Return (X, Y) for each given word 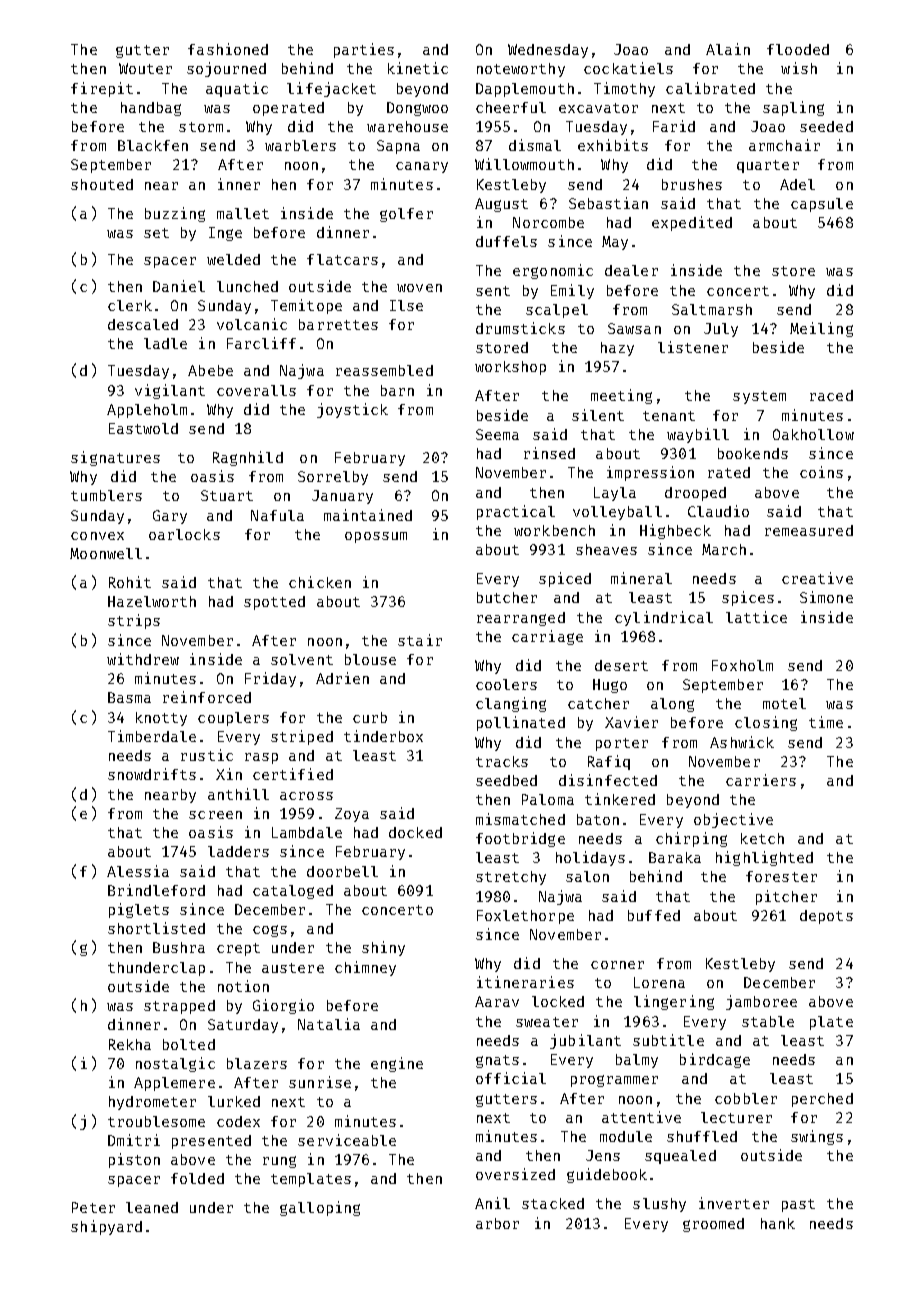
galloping (320, 1208)
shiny (383, 948)
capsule (822, 205)
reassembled (384, 370)
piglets (139, 910)
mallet (243, 213)
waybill (698, 435)
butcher (507, 597)
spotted (274, 603)
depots (826, 917)
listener (693, 347)
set (156, 233)
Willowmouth (524, 164)
